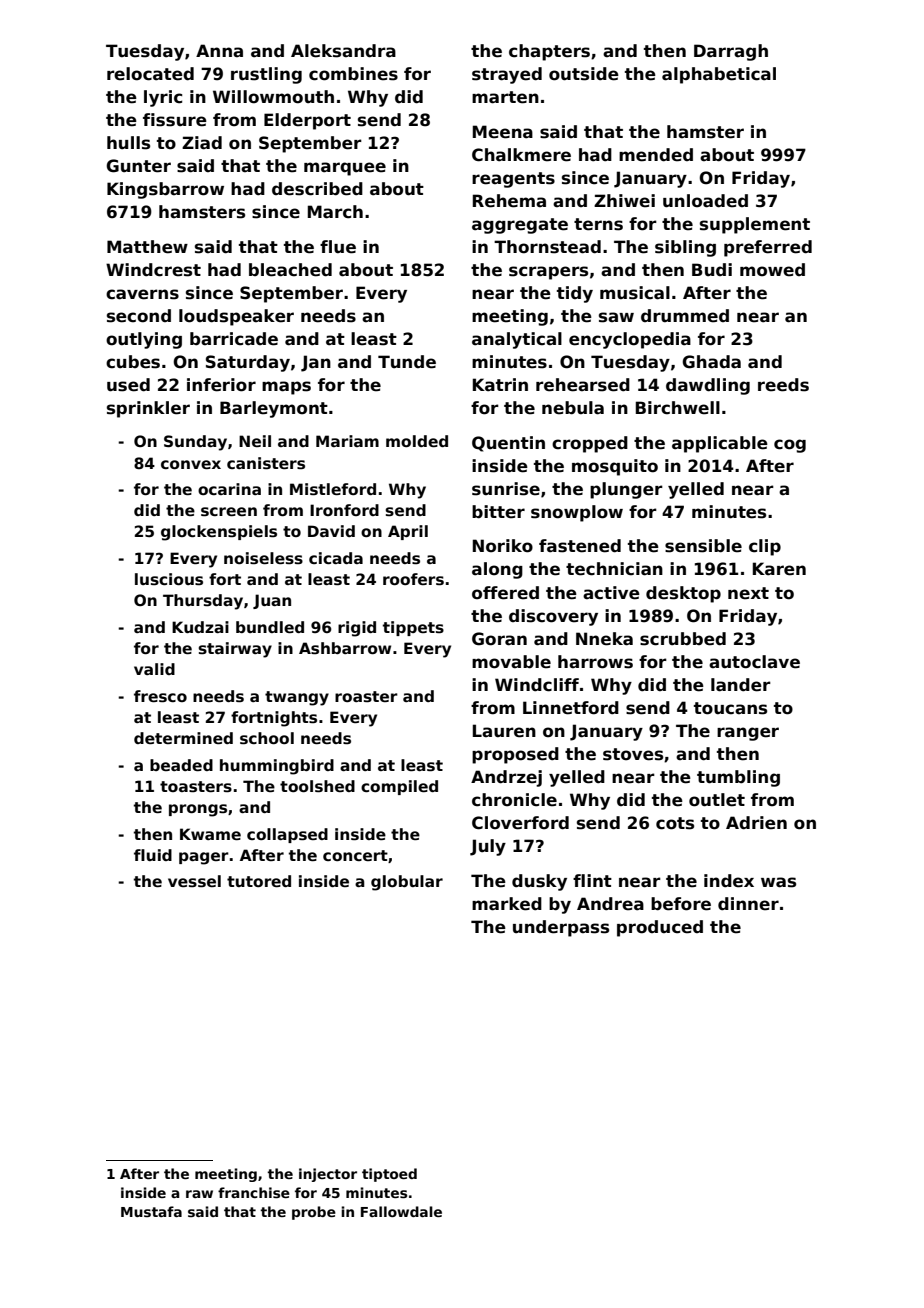  What do you see at coordinates (343, 51) in the screenshot?
I see `Aleksandra` at bounding box center [343, 51].
